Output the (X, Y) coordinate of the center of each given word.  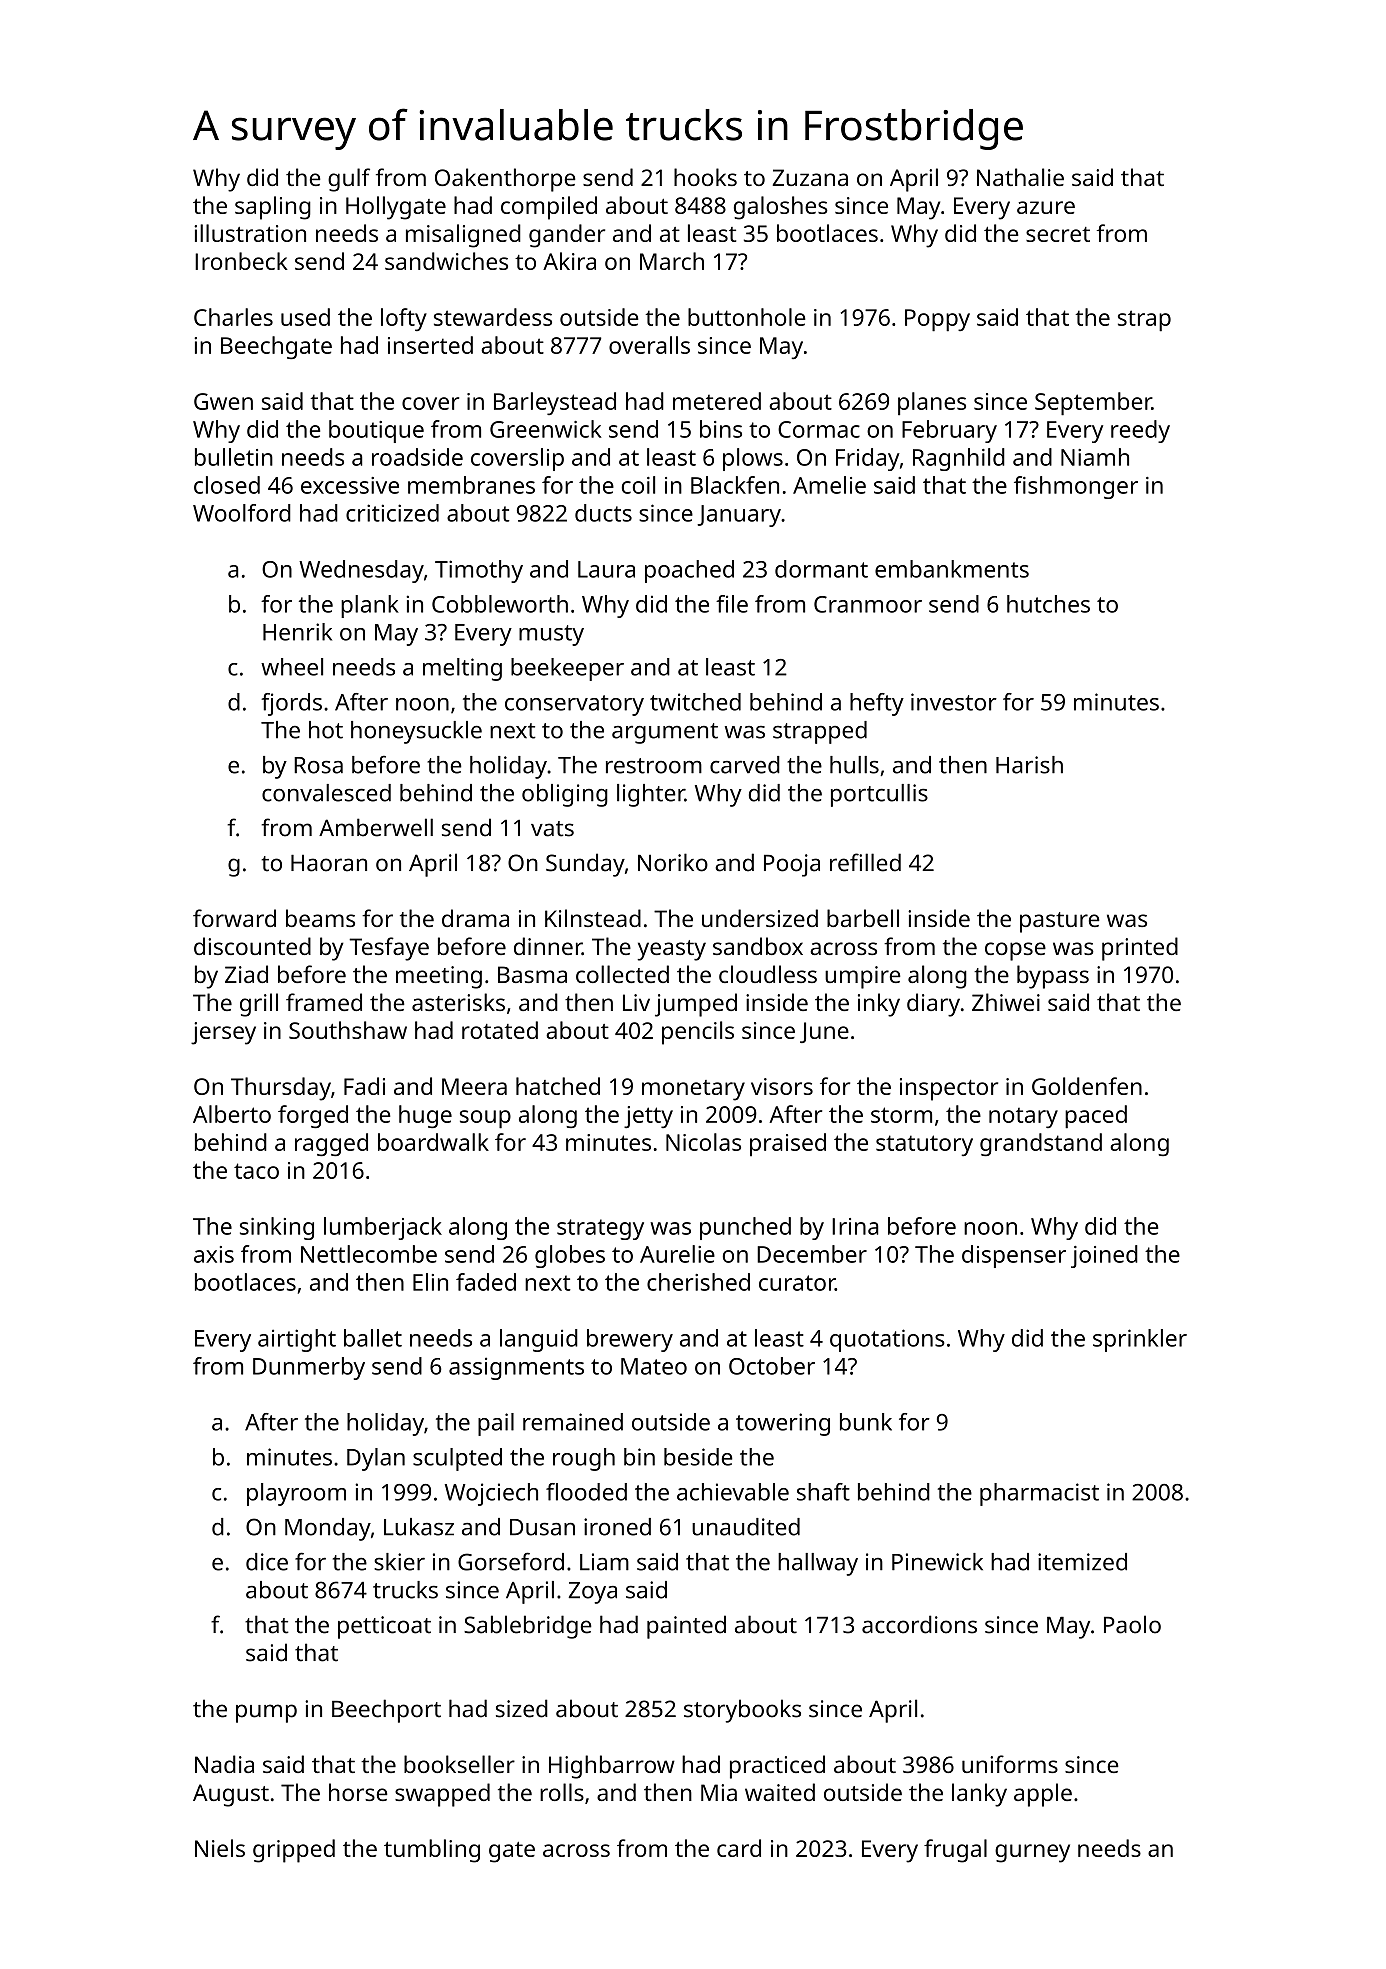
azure (1046, 207)
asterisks (458, 1002)
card (739, 1848)
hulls (854, 765)
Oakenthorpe (505, 180)
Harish (1029, 765)
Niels (220, 1848)
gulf (349, 180)
